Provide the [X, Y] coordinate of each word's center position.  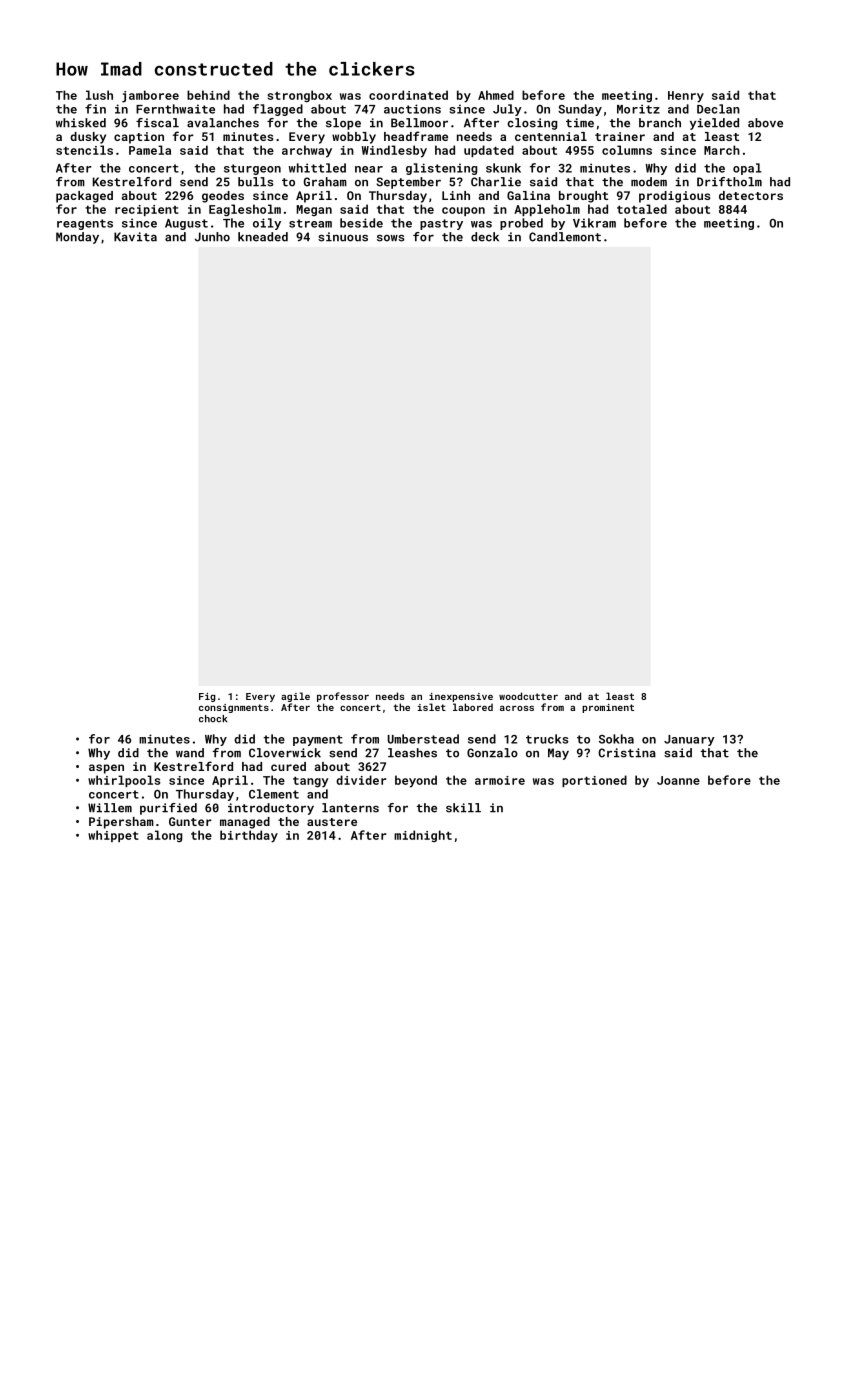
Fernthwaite [175, 109]
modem [649, 182]
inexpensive [461, 697]
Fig [207, 697]
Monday [77, 238]
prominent [608, 708]
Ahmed [496, 95]
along [164, 836]
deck [485, 237]
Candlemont [565, 237]
